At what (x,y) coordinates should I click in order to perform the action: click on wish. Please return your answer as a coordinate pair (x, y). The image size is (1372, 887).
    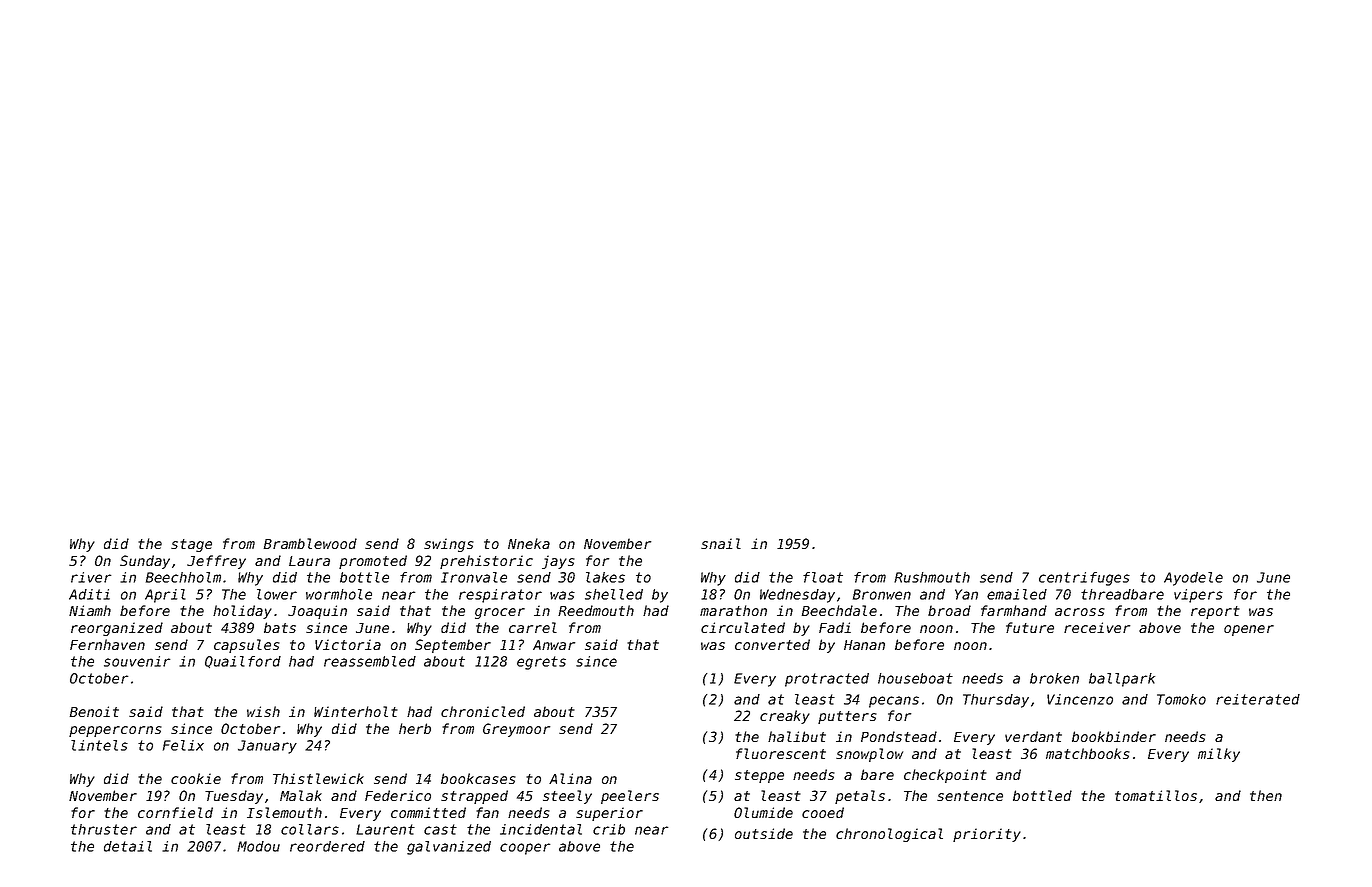
    Looking at the image, I should click on (263, 711).
